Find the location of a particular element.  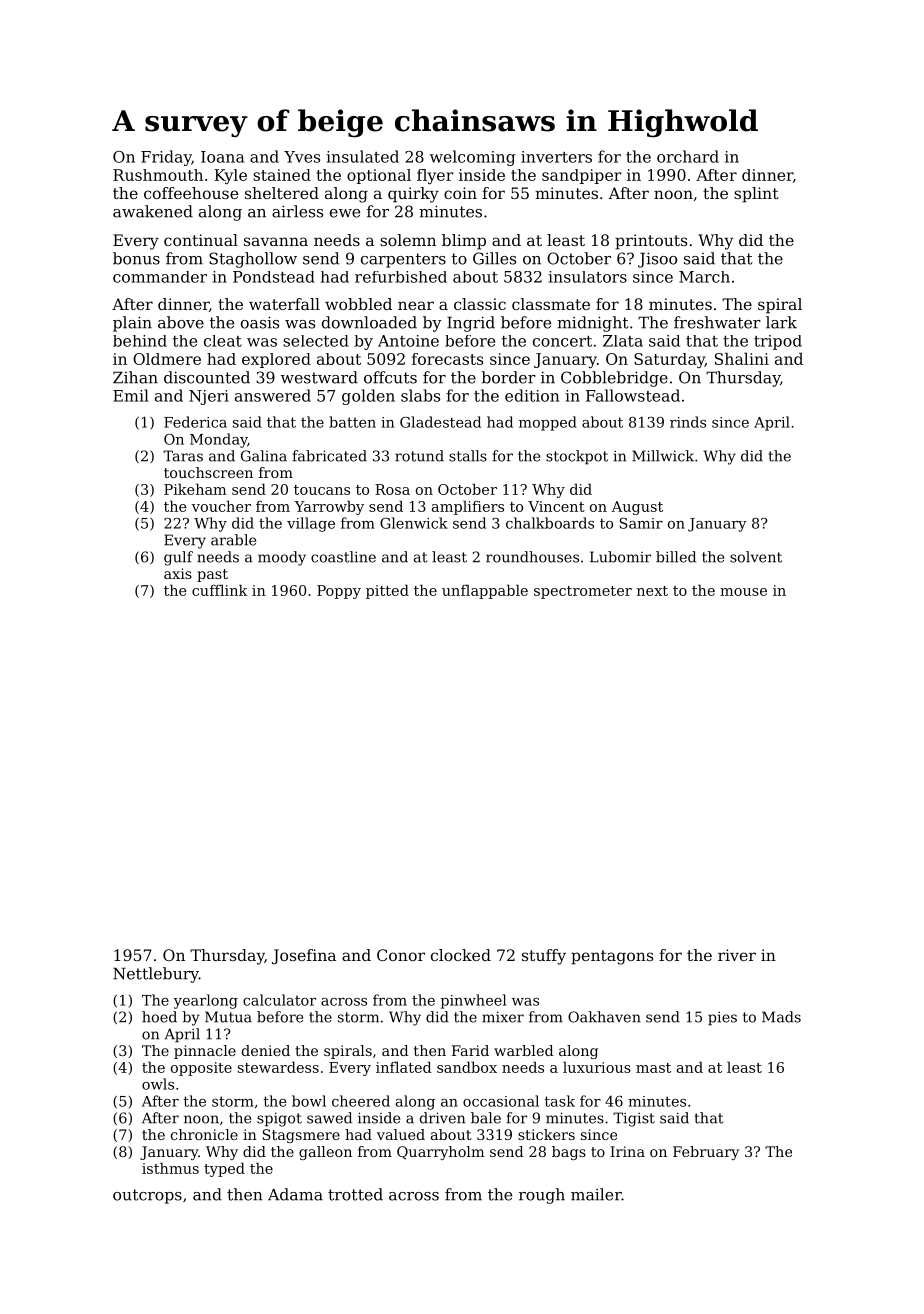

Poppy is located at coordinates (339, 592).
